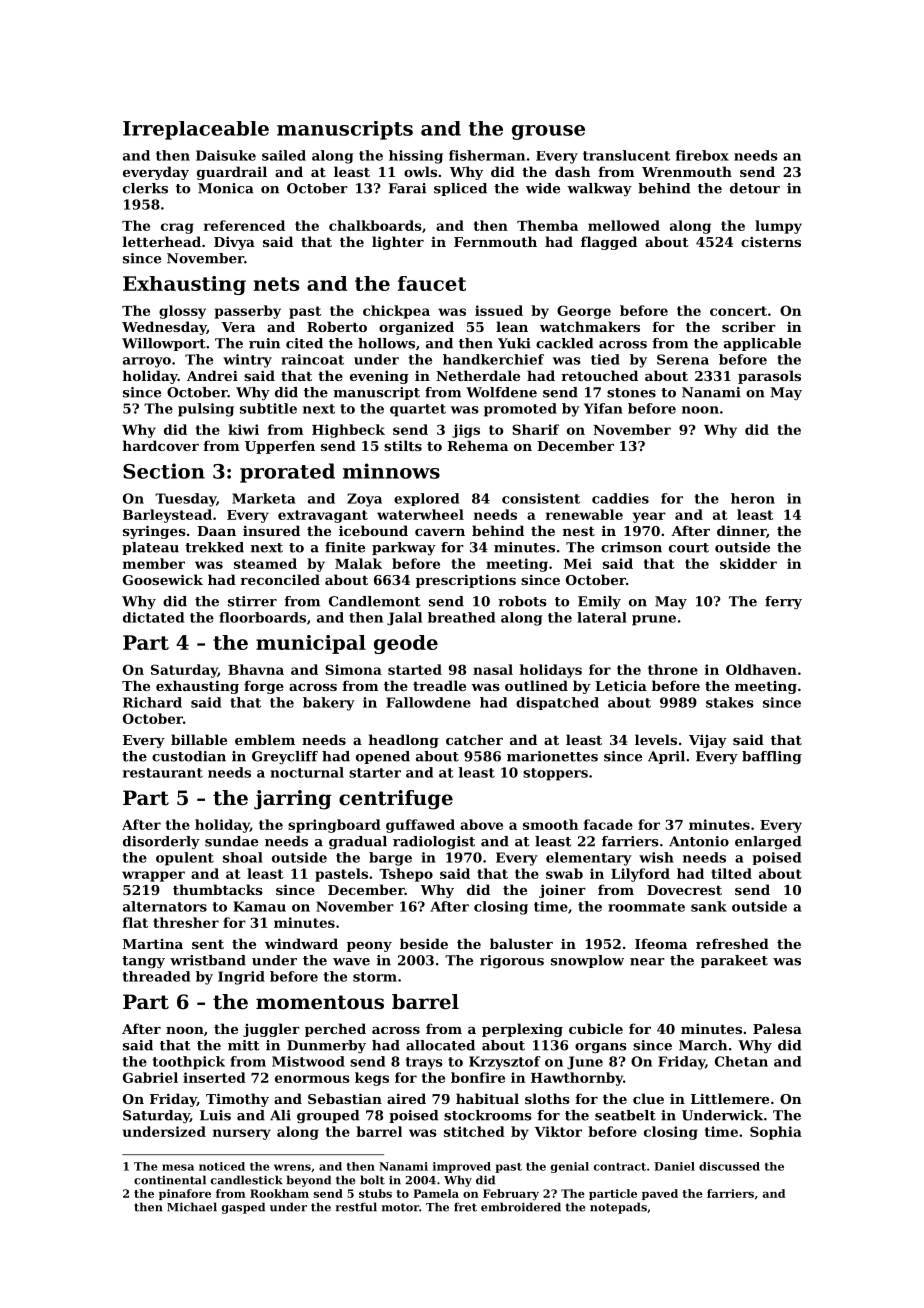 This screenshot has width=924, height=1308. What do you see at coordinates (555, 774) in the screenshot?
I see `stoppers` at bounding box center [555, 774].
